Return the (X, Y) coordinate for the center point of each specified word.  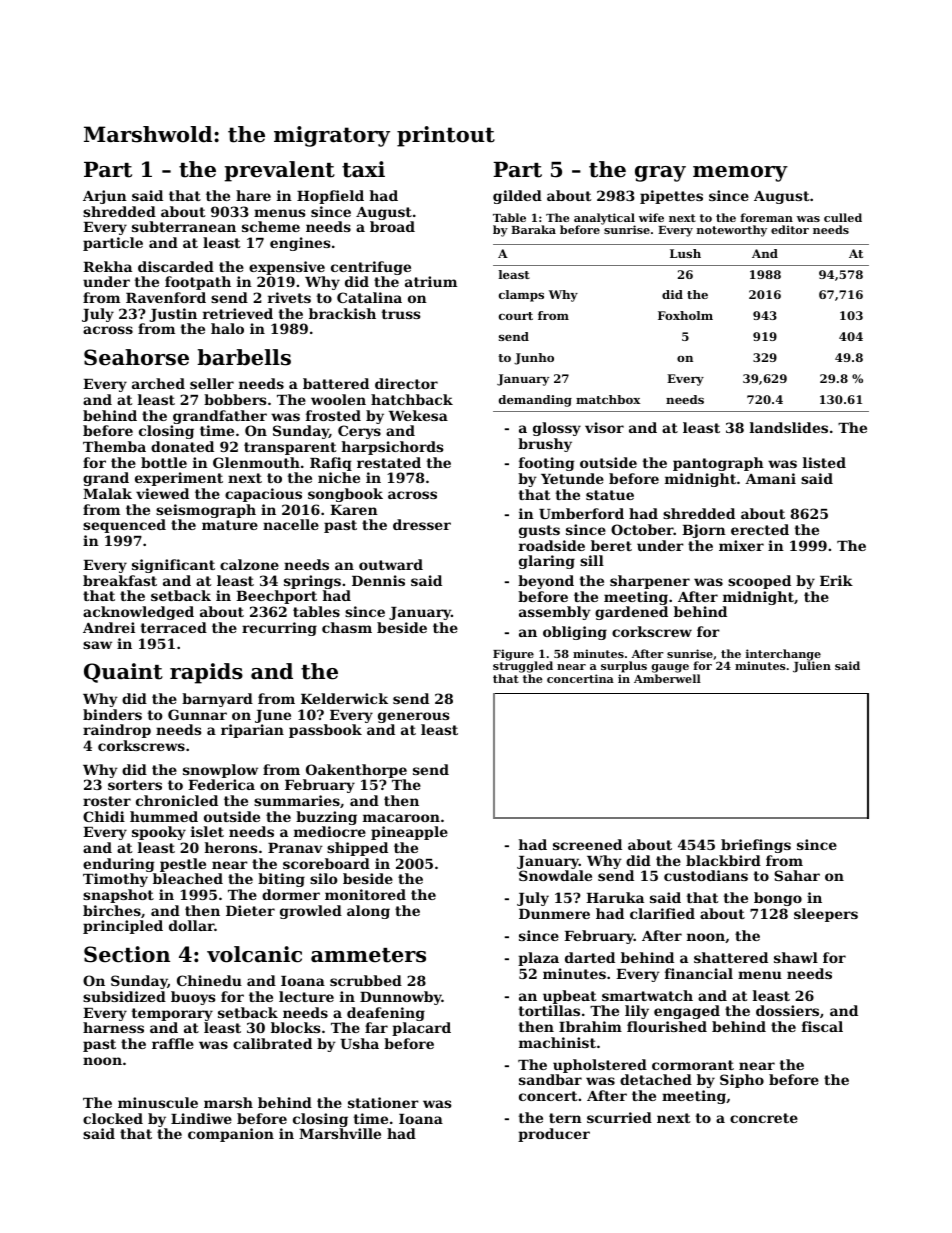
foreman (766, 217)
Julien (812, 667)
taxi (363, 169)
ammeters (368, 955)
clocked (113, 1118)
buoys (193, 998)
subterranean (184, 226)
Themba (114, 446)
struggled (523, 667)
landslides (789, 427)
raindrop (117, 731)
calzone (249, 564)
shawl (796, 957)
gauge (670, 668)
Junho (534, 359)
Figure (513, 655)
